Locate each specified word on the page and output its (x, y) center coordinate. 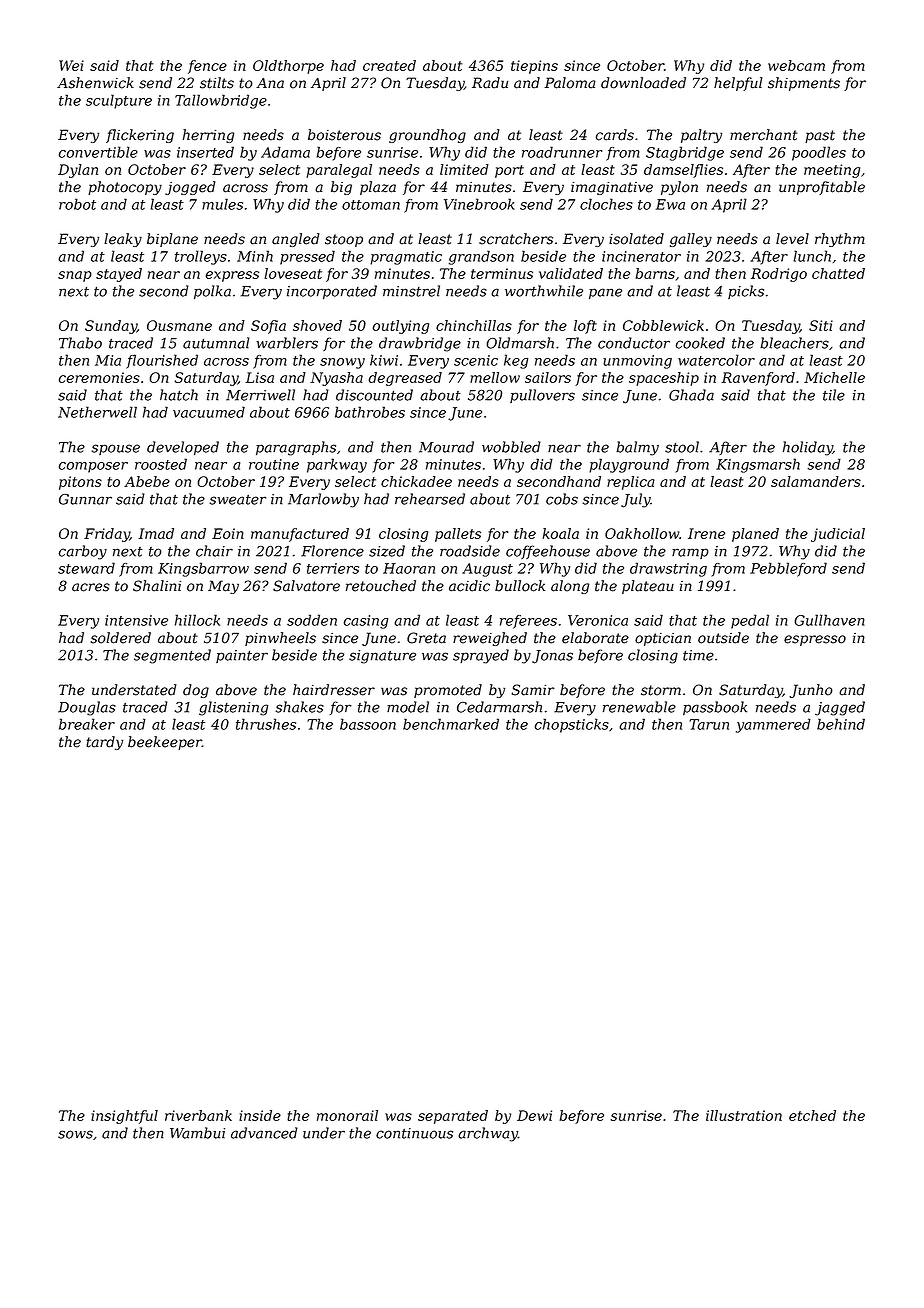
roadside (470, 551)
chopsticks (572, 725)
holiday (808, 448)
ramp (690, 553)
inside (260, 1115)
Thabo (80, 343)
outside (723, 638)
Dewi (534, 1115)
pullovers (542, 396)
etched (812, 1115)
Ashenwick (95, 83)
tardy (104, 743)
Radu (490, 83)
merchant (764, 135)
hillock (197, 620)
